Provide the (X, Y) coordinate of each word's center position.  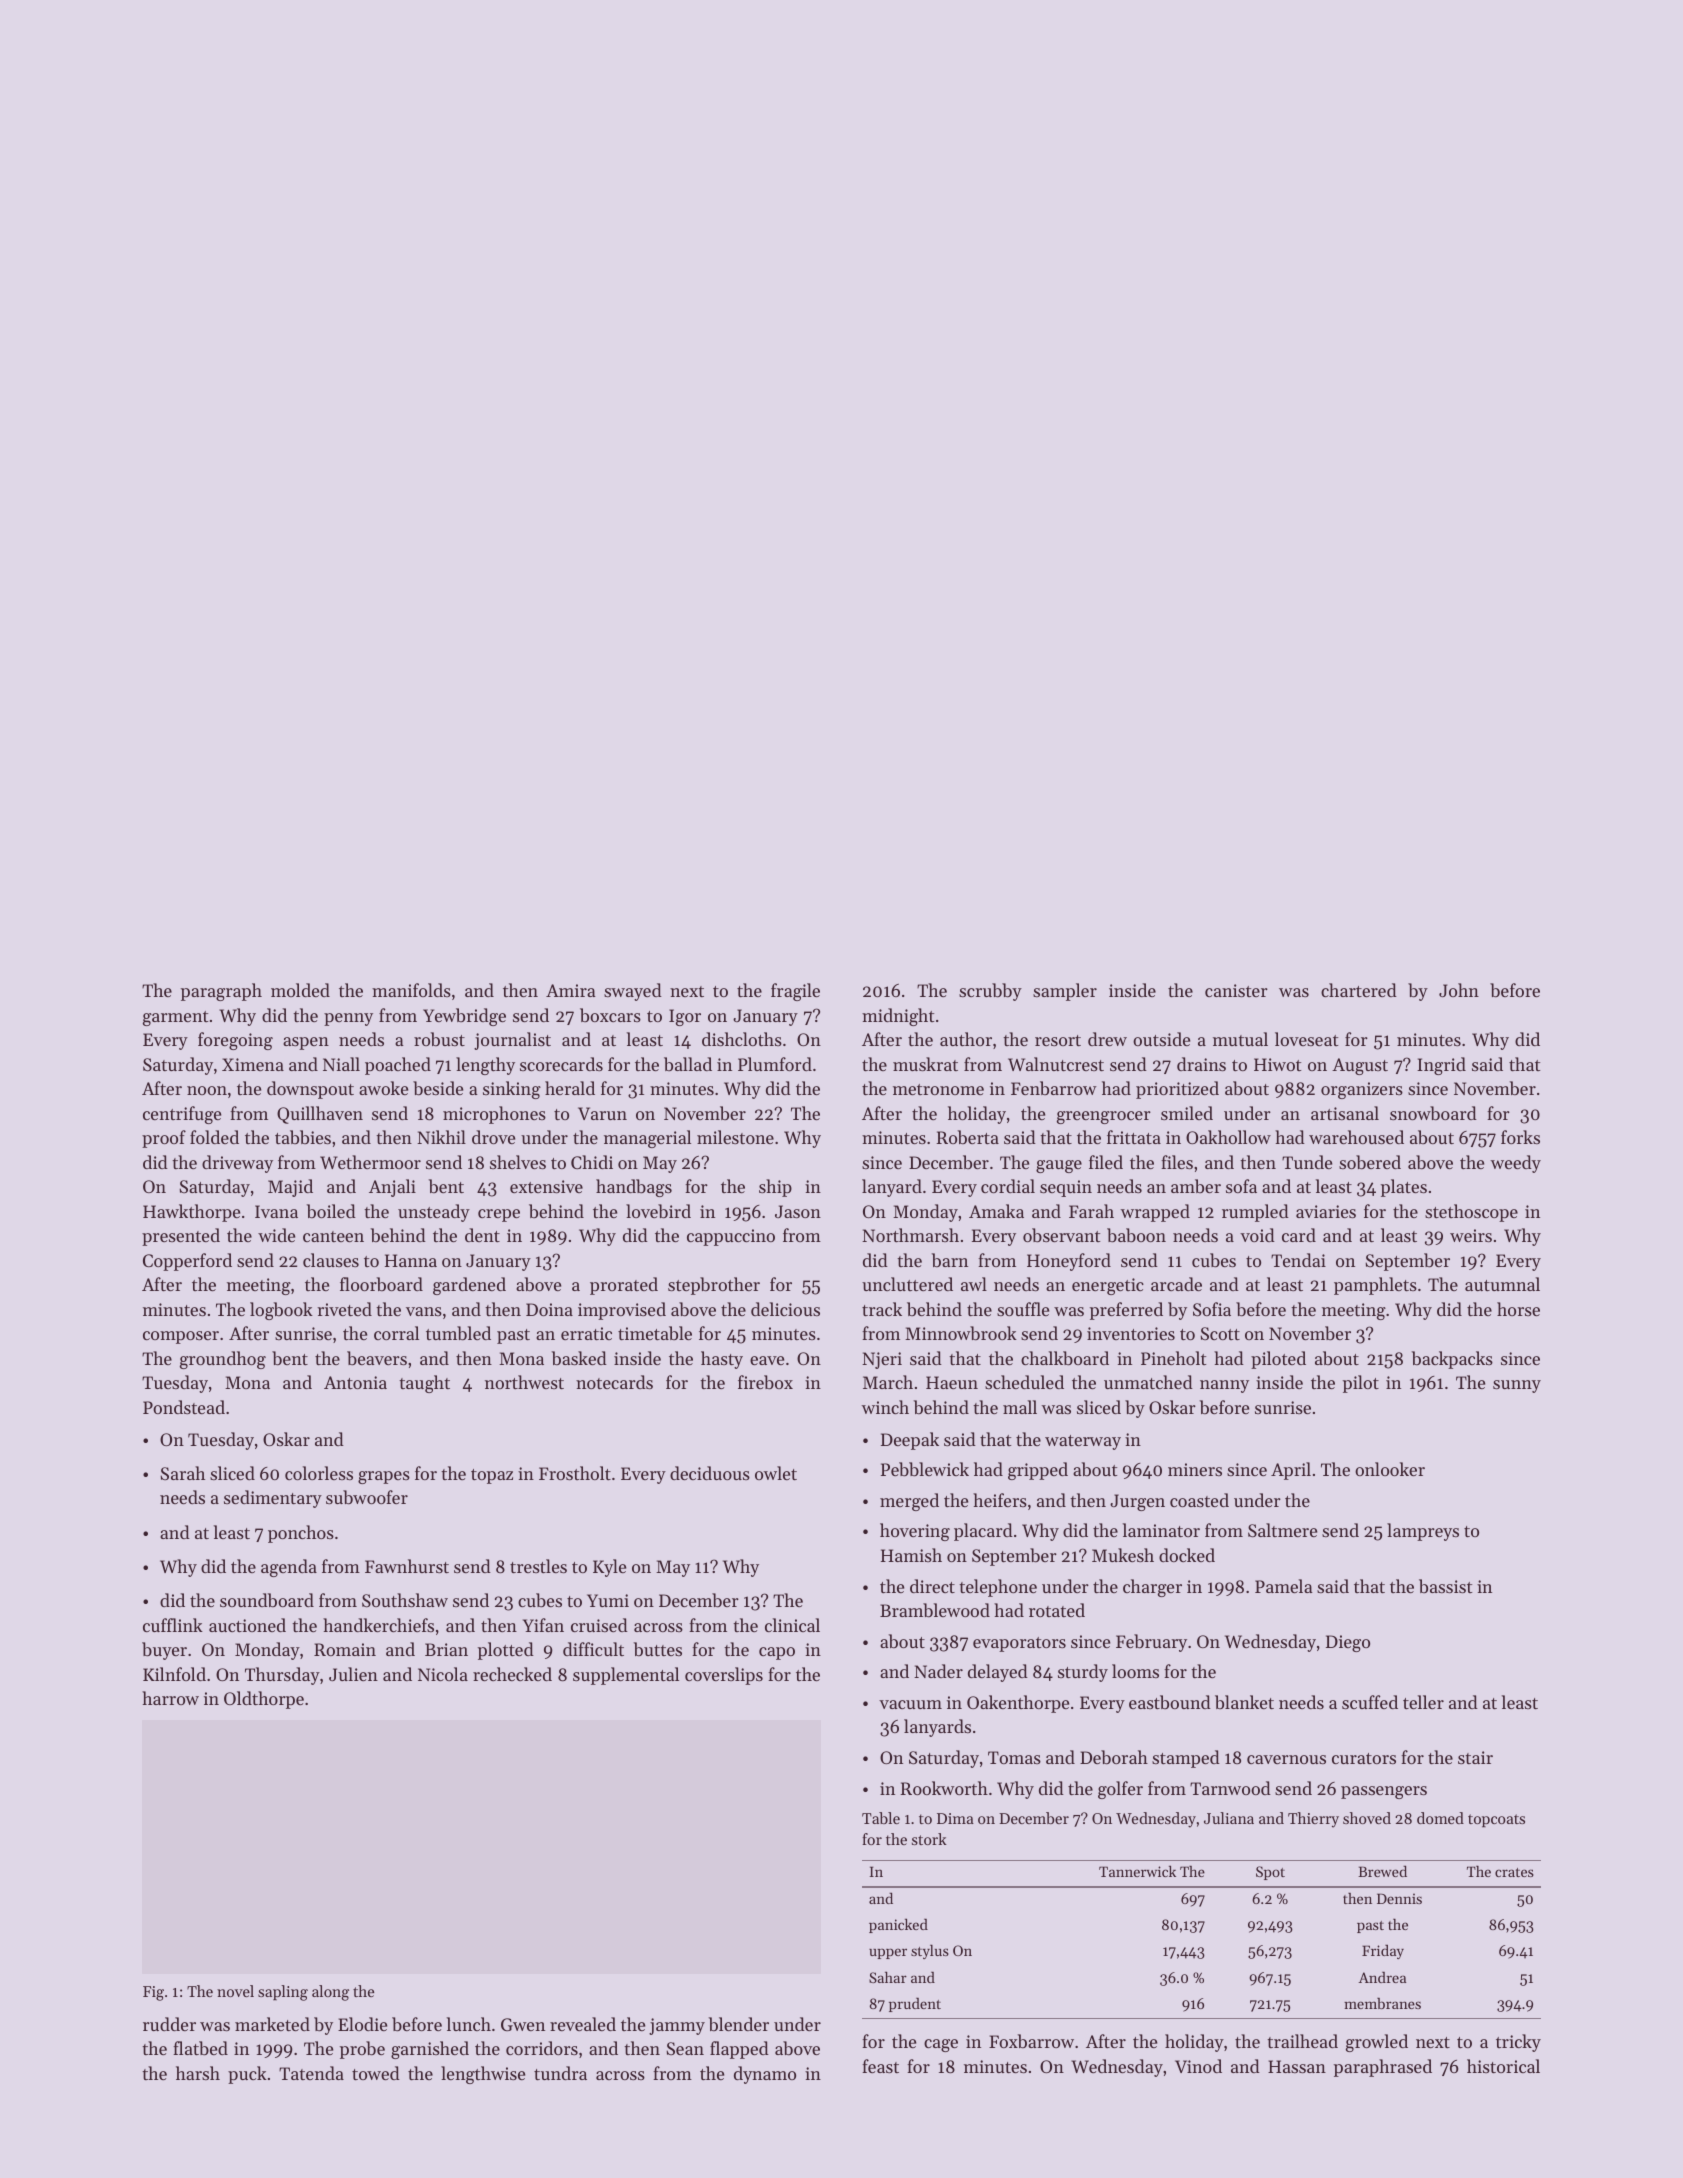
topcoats (1496, 1820)
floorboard (381, 1284)
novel (235, 1991)
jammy (677, 2026)
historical (1503, 2066)
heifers (1000, 1500)
